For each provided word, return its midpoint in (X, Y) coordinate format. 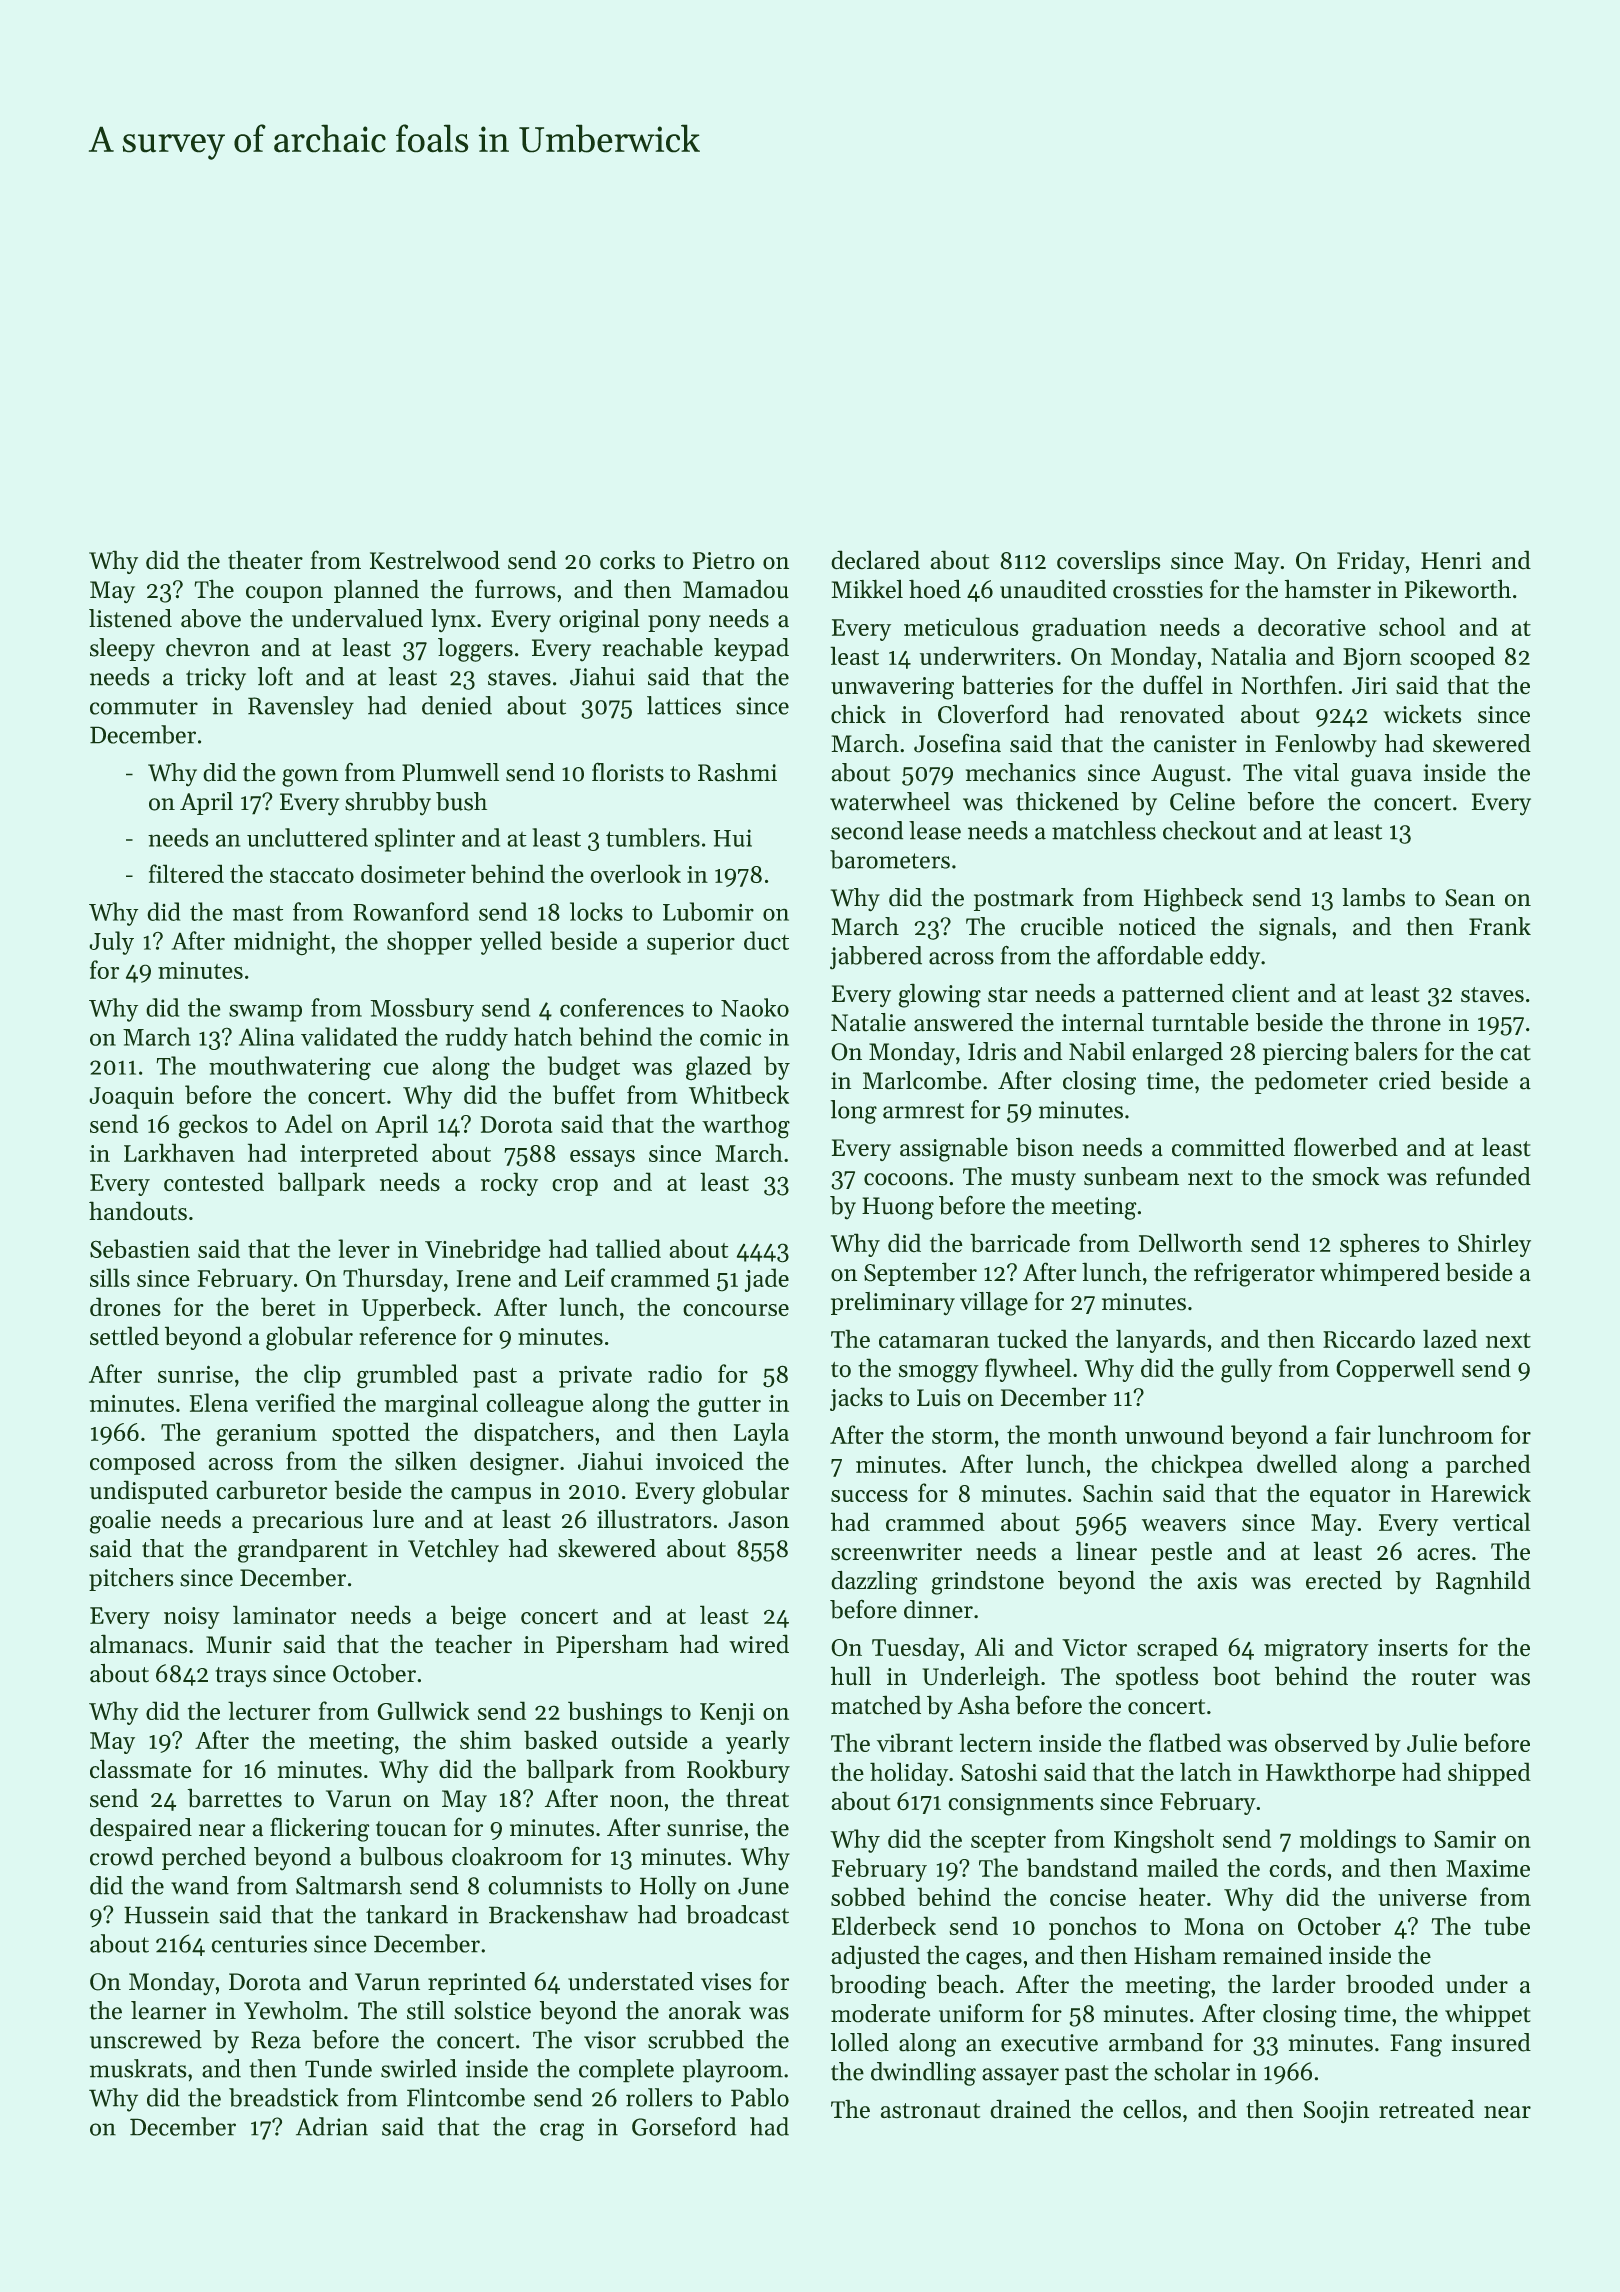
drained (1031, 2109)
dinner (938, 1609)
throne (1406, 1022)
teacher (473, 1644)
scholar (1192, 2071)
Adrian (332, 2126)
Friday (1371, 562)
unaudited (1053, 589)
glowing (940, 996)
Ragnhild (1483, 1583)
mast (258, 913)
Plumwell (450, 772)
